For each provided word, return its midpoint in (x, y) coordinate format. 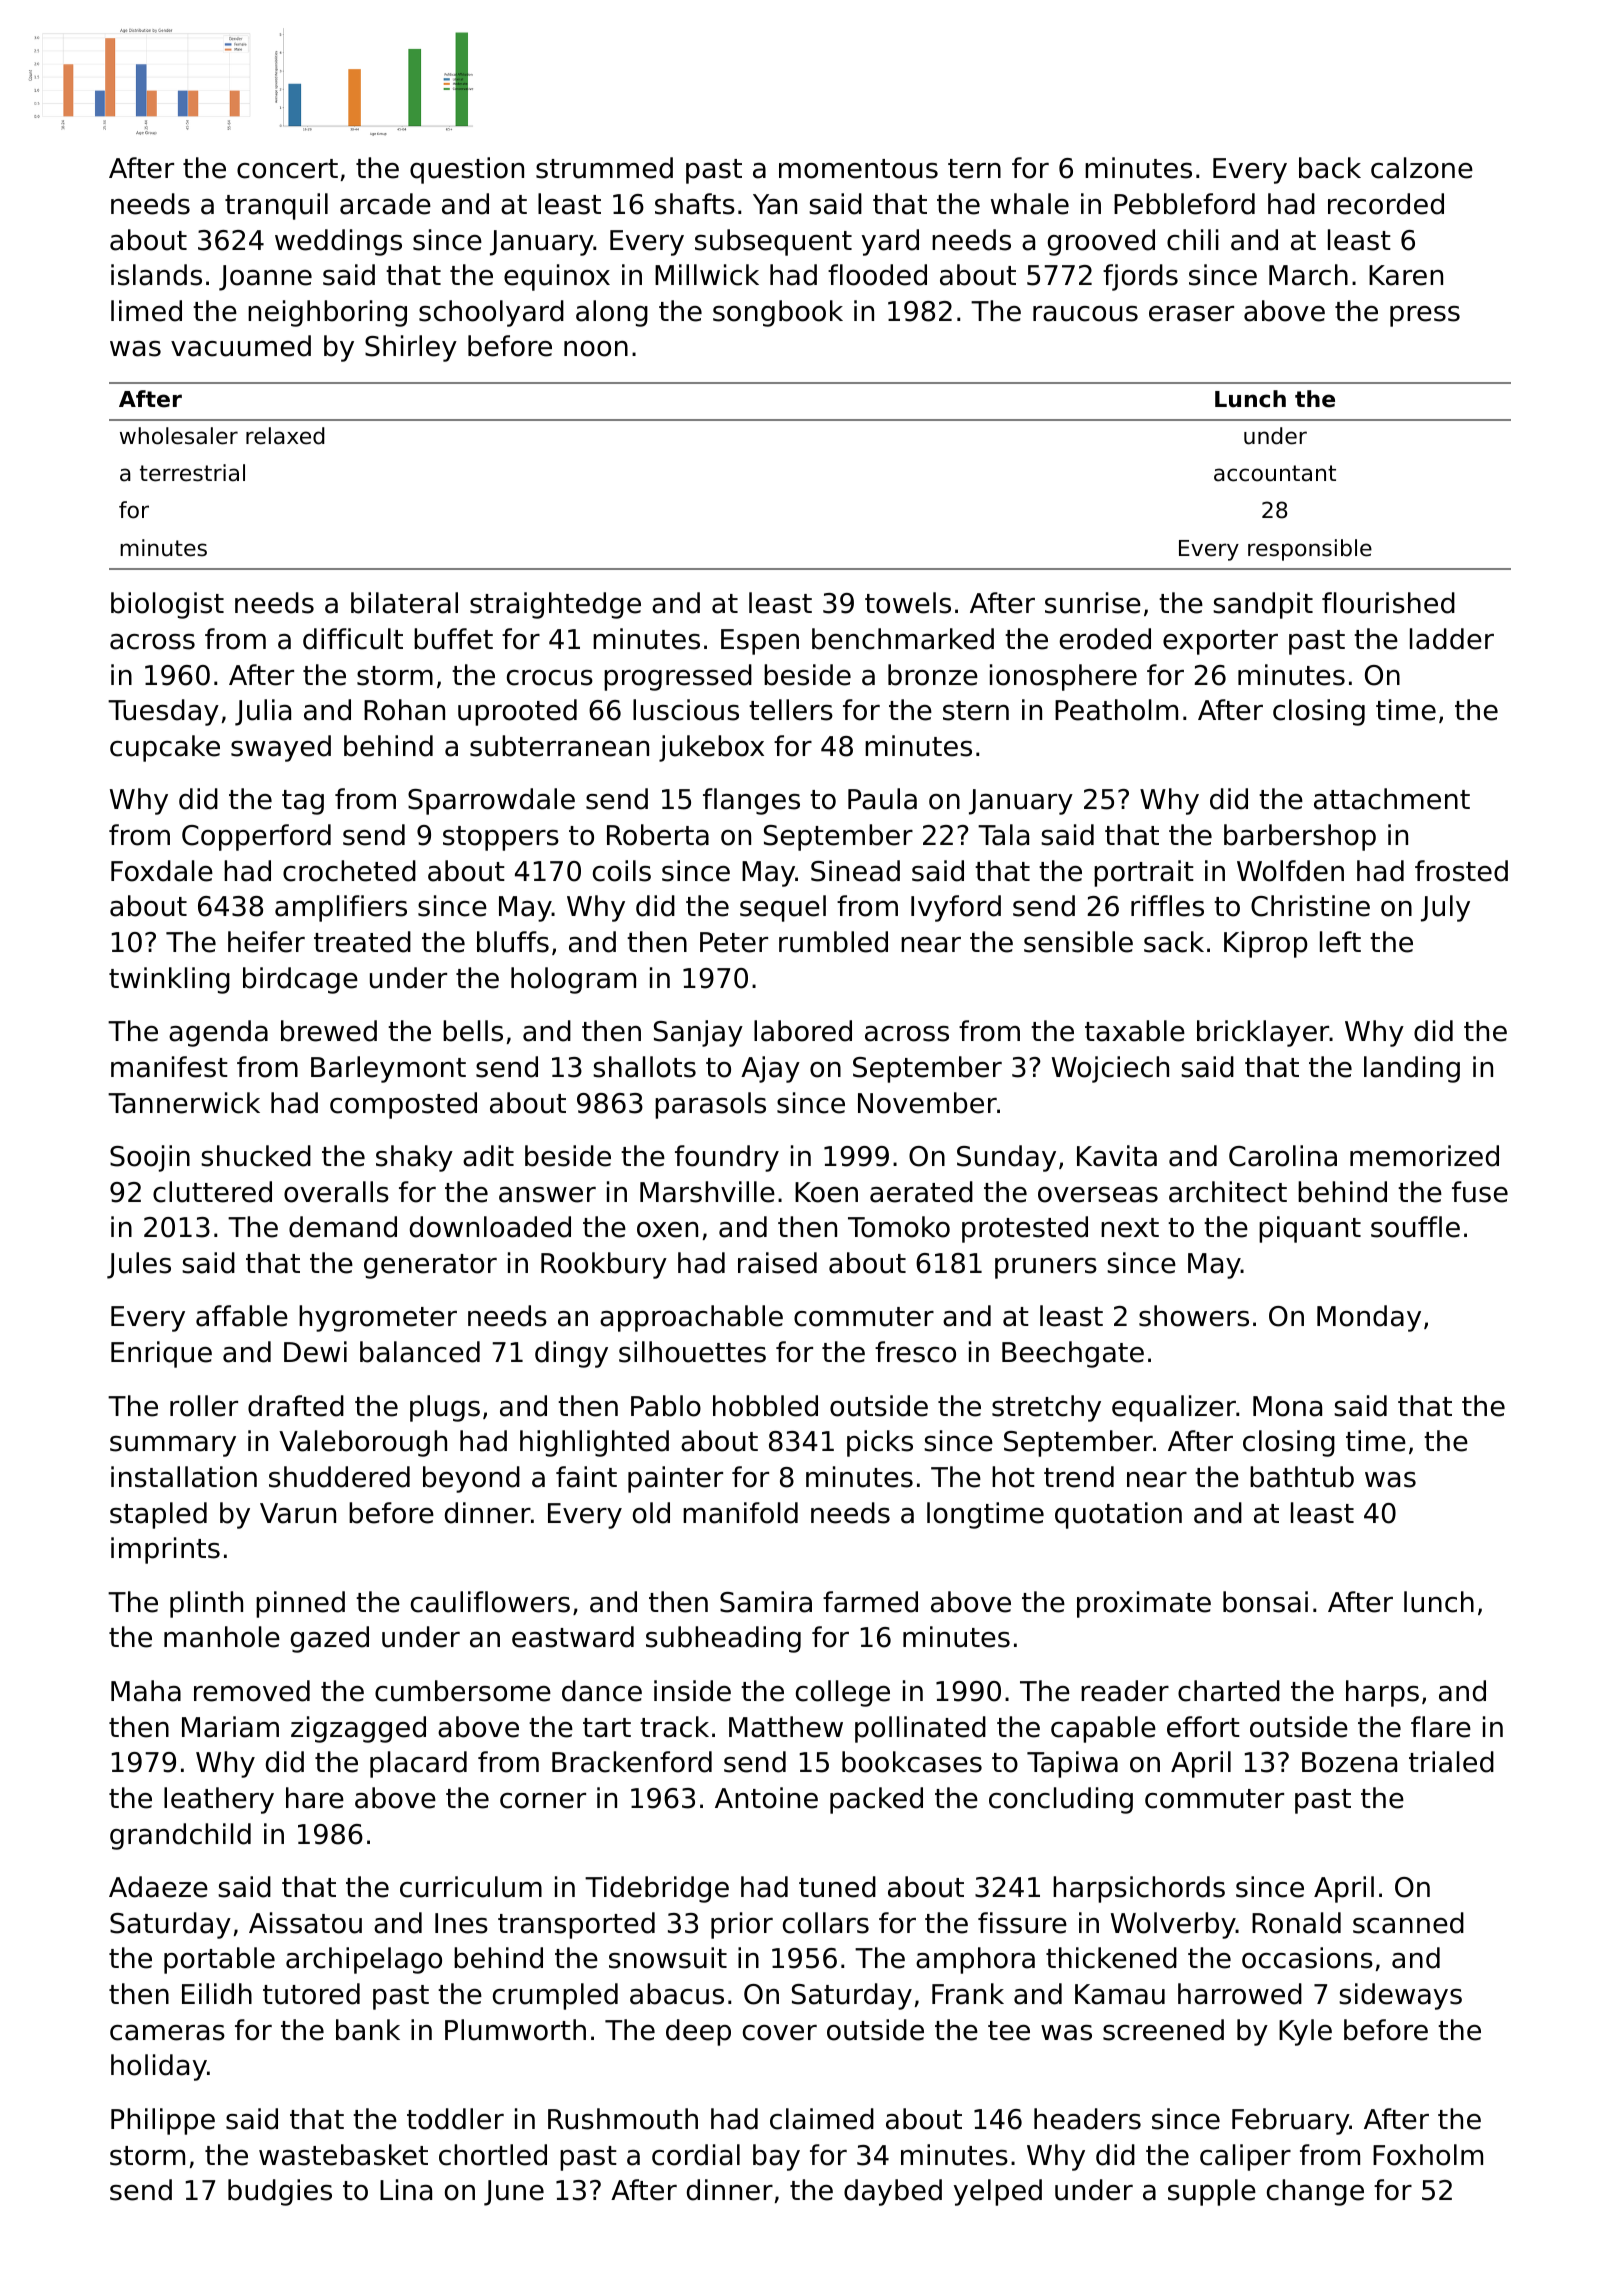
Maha (146, 1691)
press (1425, 316)
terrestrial (192, 473)
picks (880, 1443)
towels (908, 603)
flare (1441, 1727)
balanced (420, 1352)
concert (287, 169)
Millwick (707, 275)
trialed (1451, 1762)
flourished (1388, 603)
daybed (893, 2192)
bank (368, 2030)
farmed (870, 1602)
